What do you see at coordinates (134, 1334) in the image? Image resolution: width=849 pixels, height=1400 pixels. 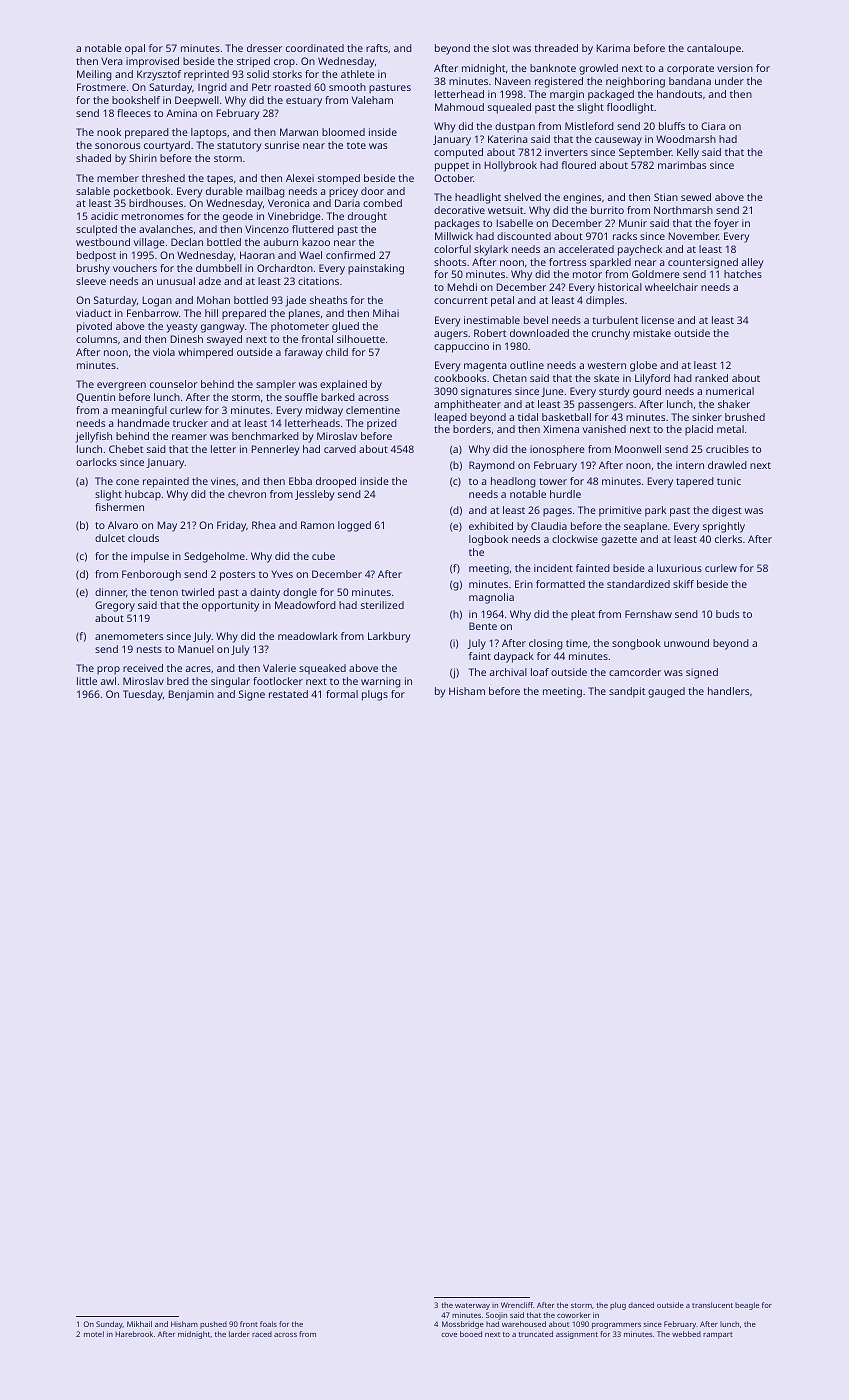 I see `Harebrook` at bounding box center [134, 1334].
